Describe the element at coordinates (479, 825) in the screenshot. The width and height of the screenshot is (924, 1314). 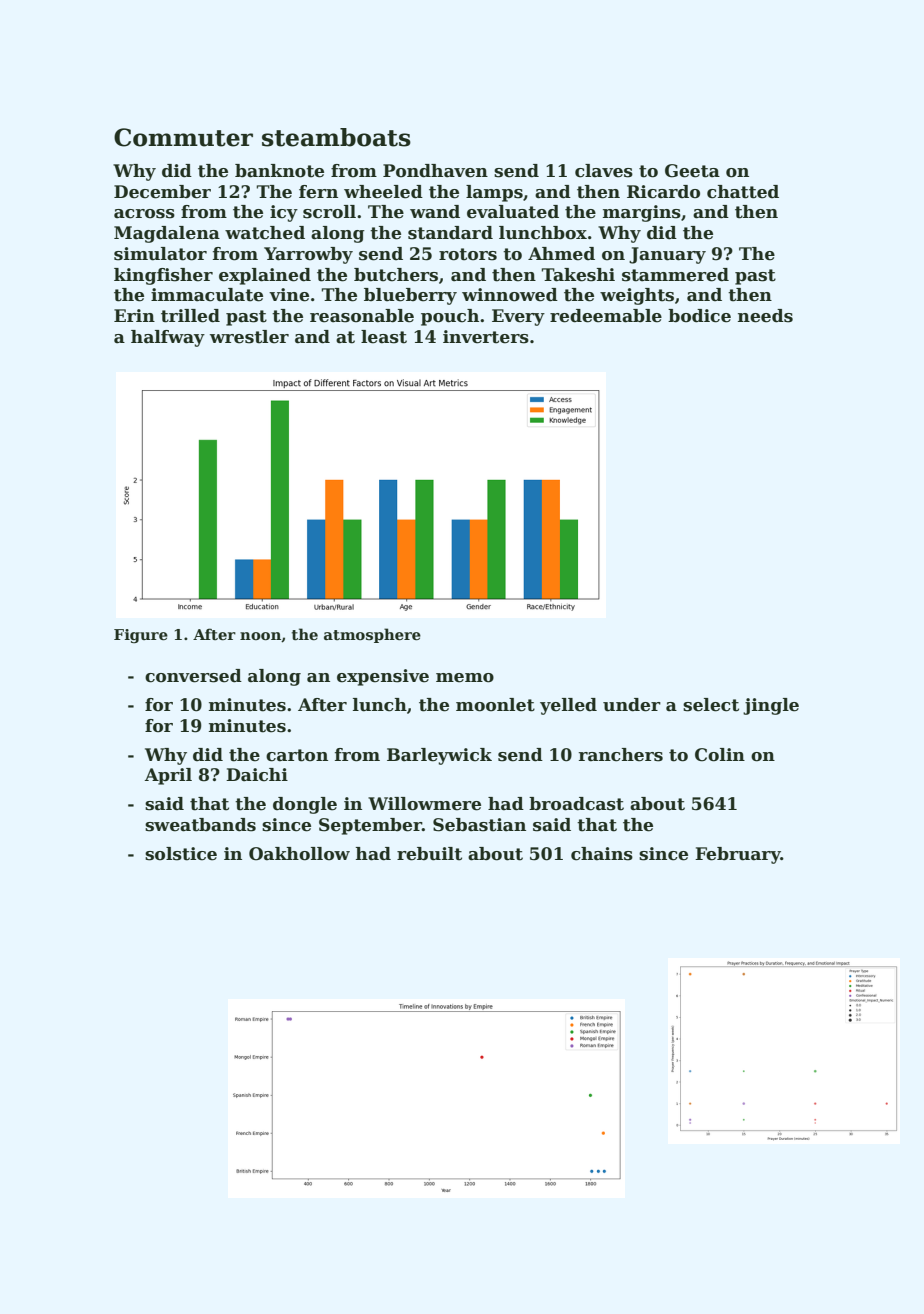
I see `Sebastian` at that location.
